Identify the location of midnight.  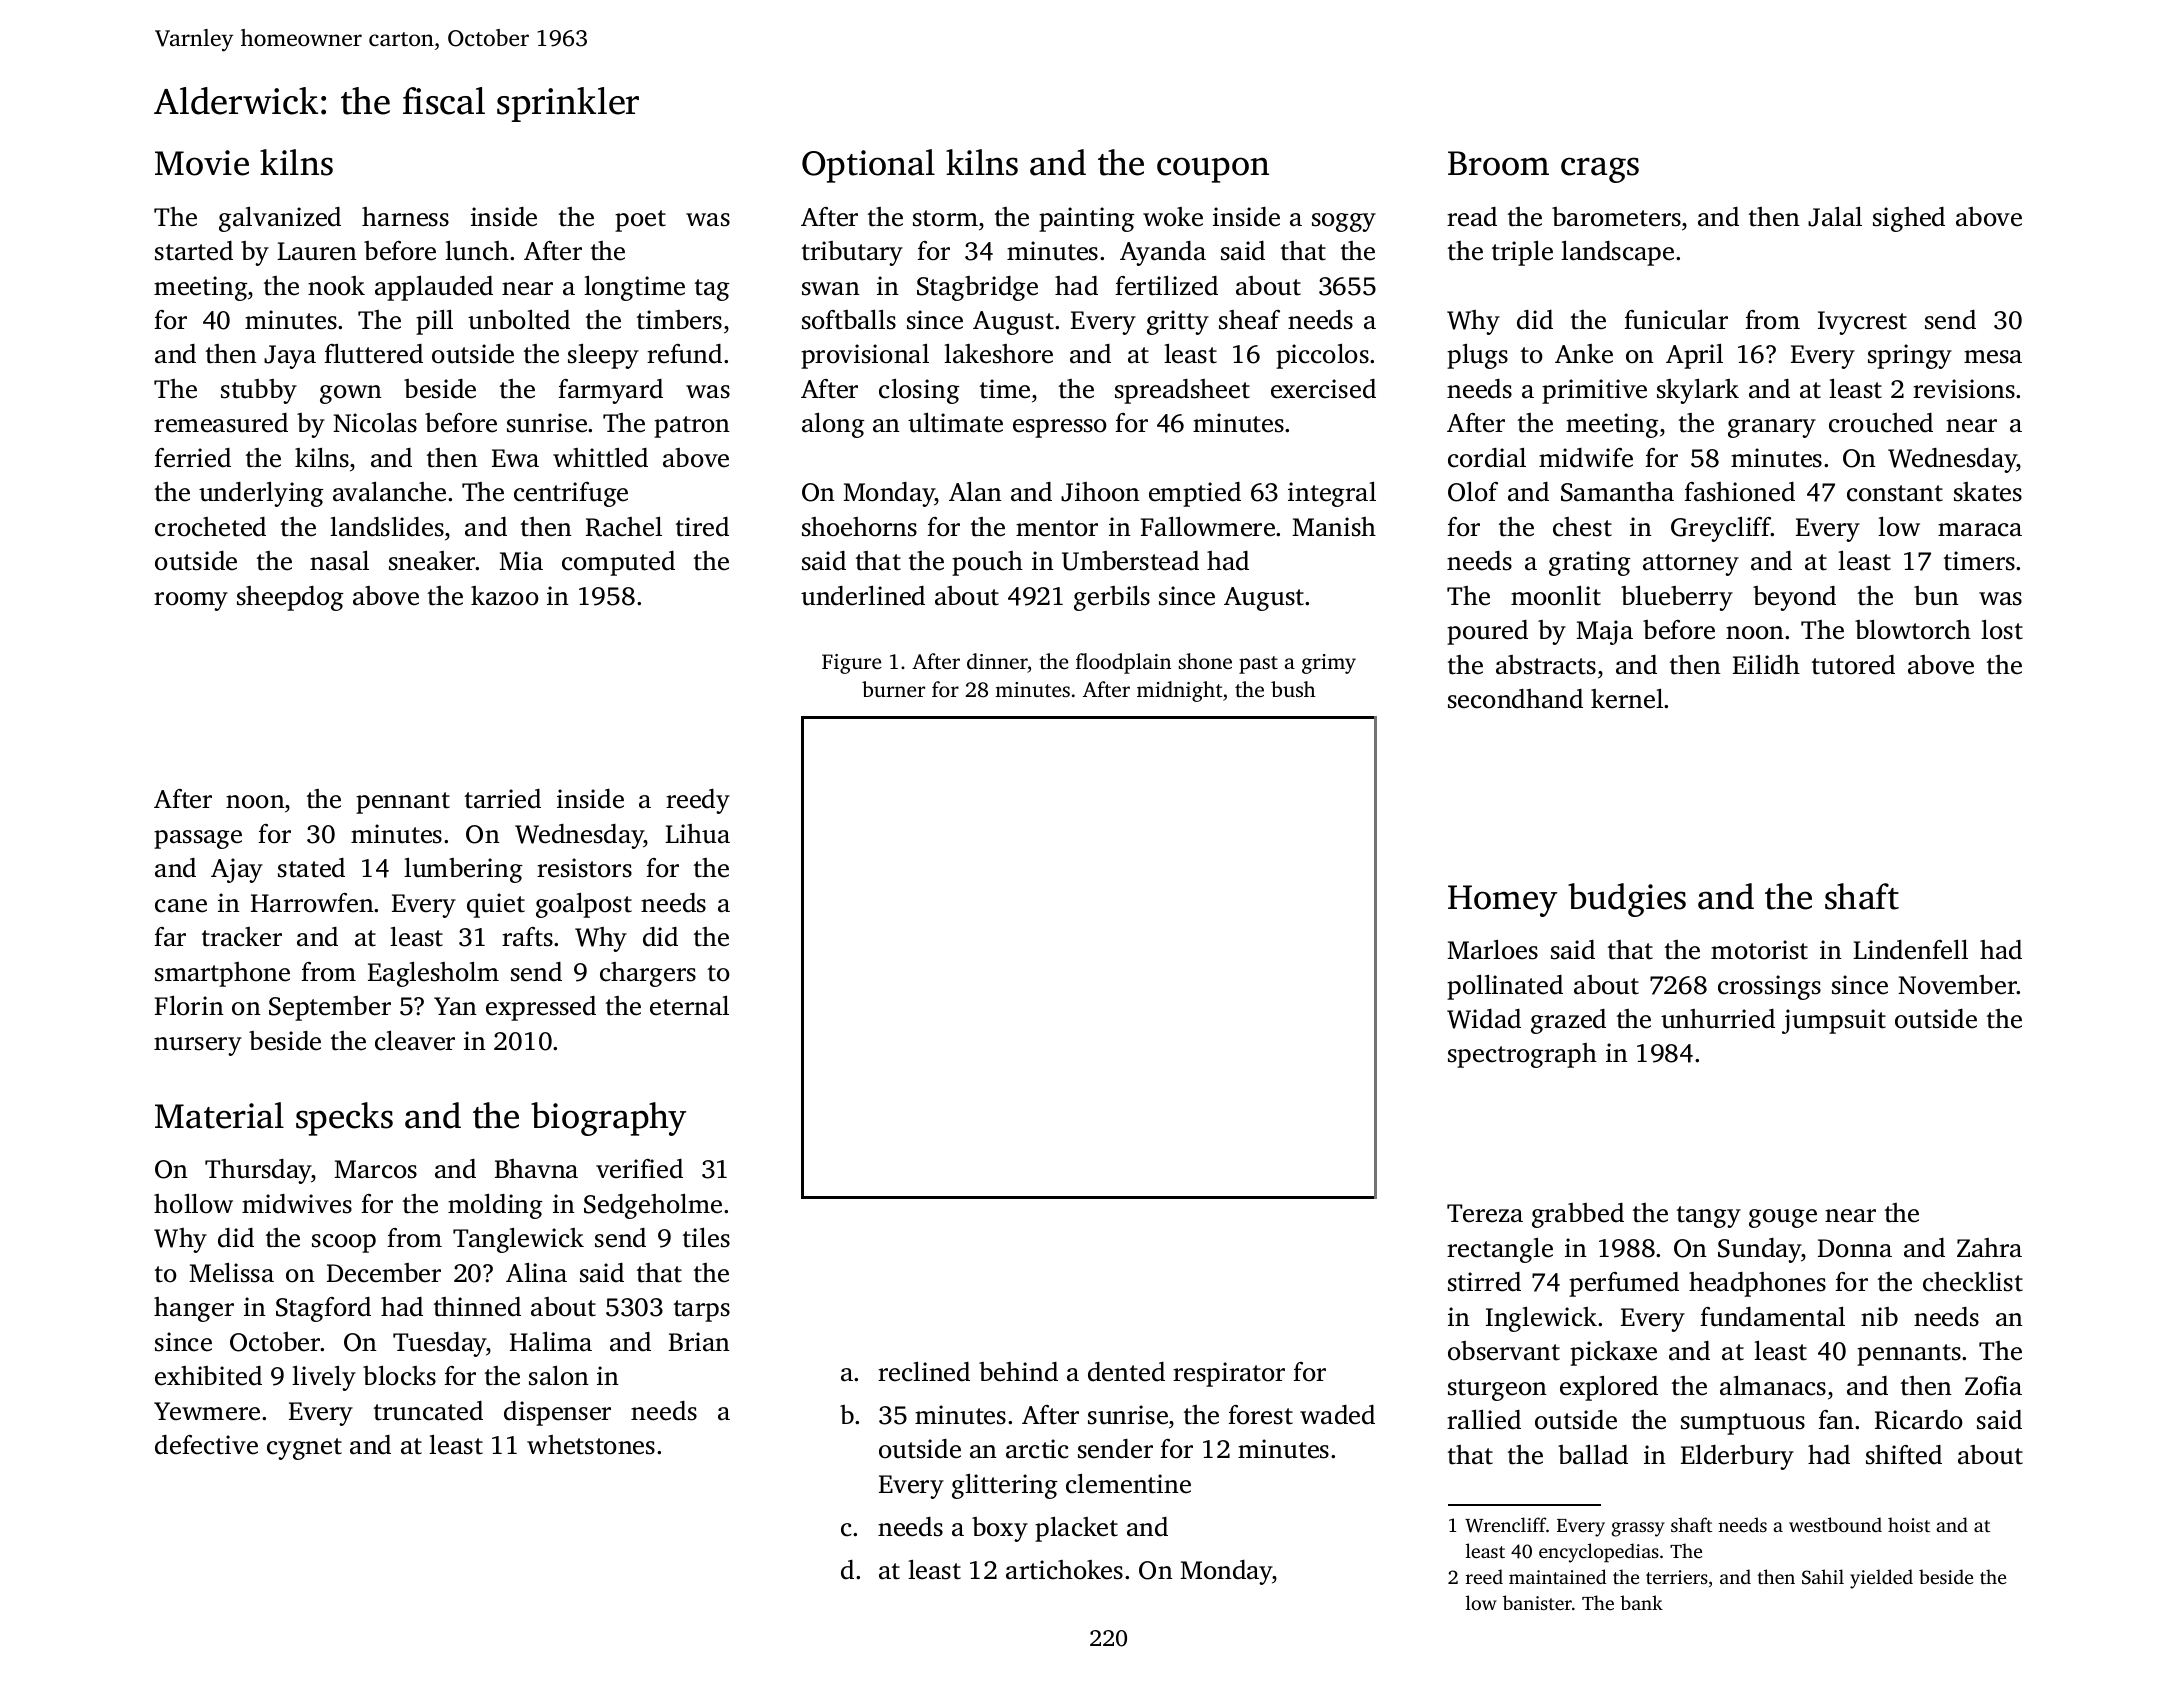
(1179, 691).
